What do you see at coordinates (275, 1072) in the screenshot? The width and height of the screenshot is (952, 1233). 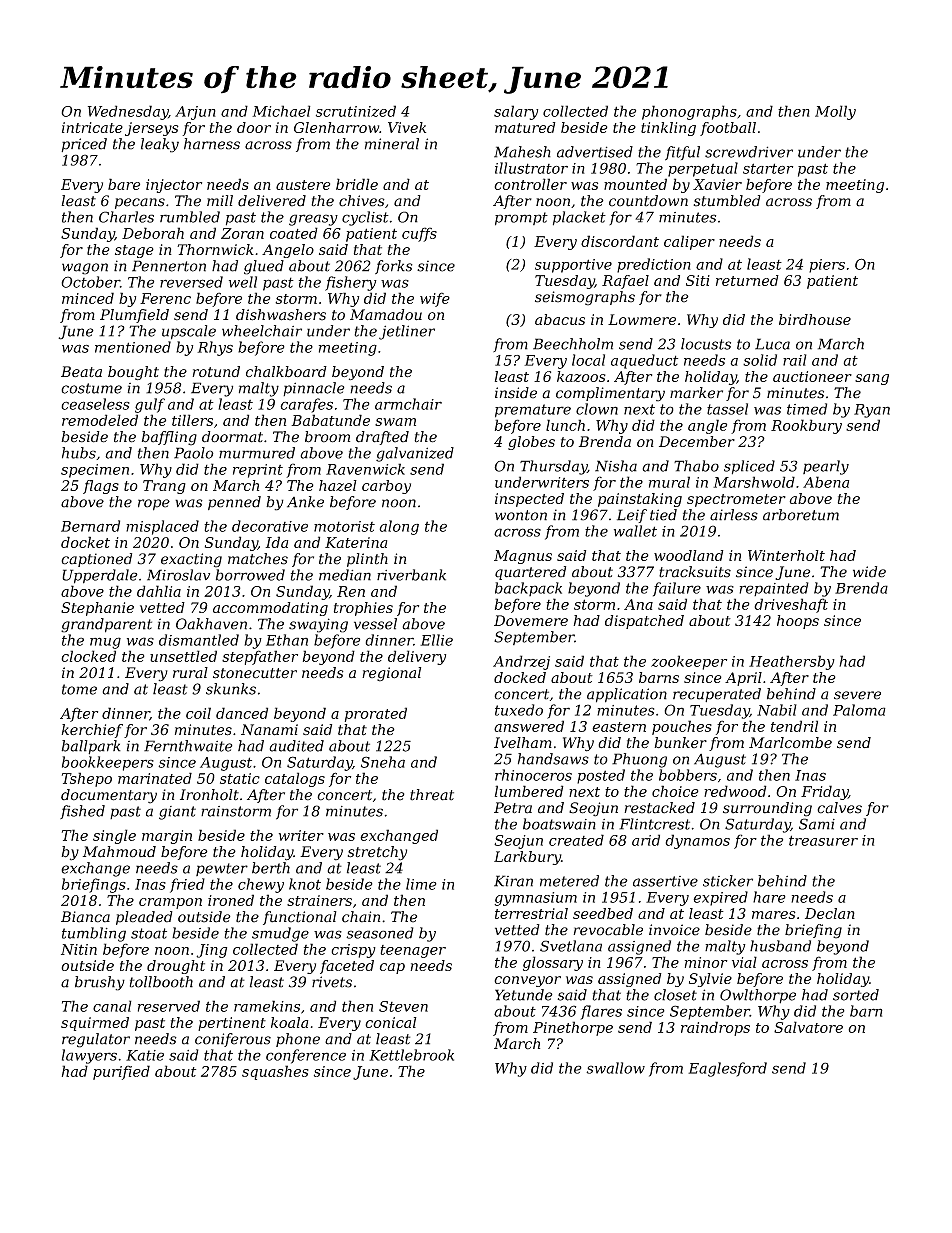 I see `squashes` at bounding box center [275, 1072].
